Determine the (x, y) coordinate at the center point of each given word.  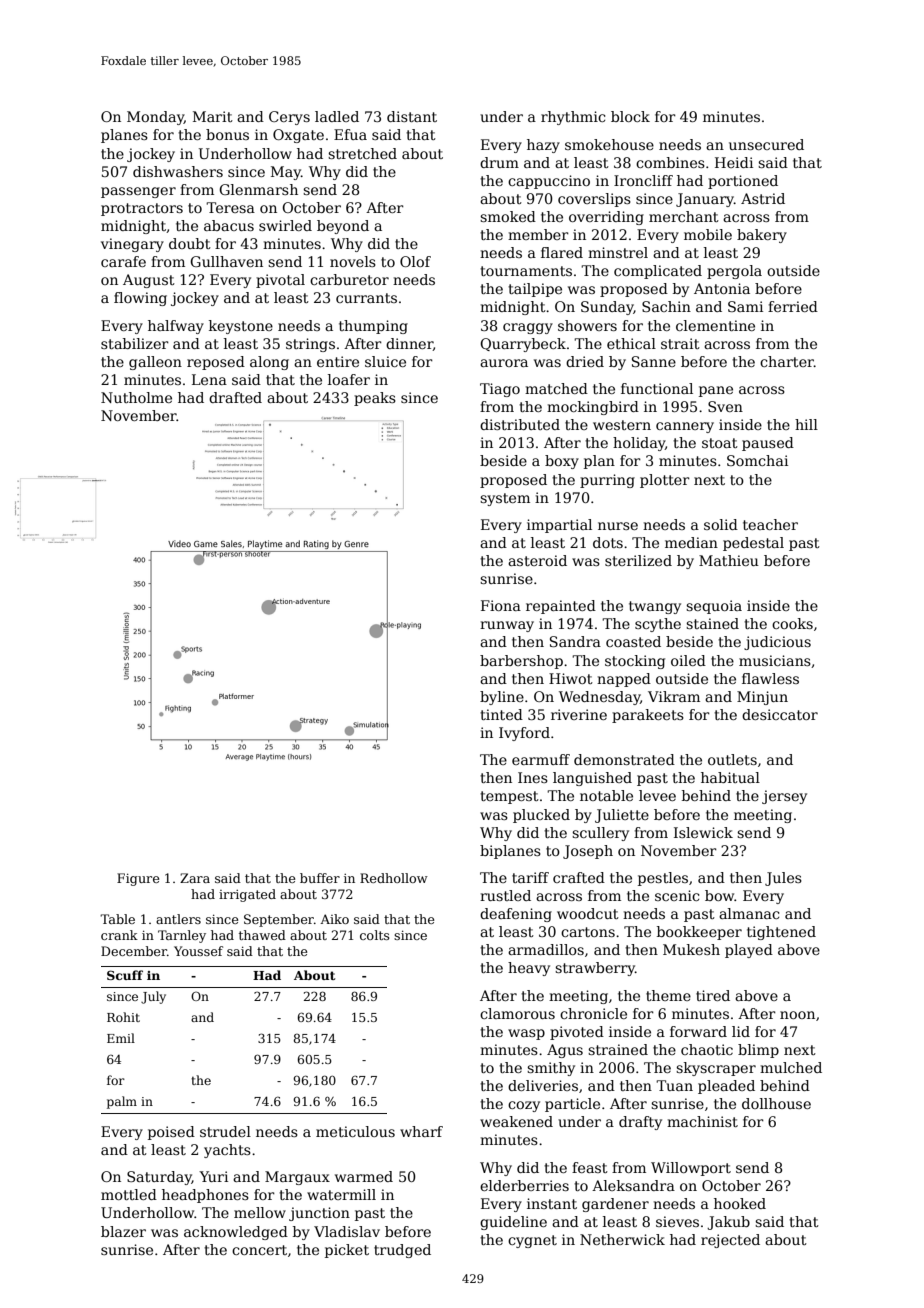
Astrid (763, 198)
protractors (142, 209)
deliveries (543, 1085)
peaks (375, 399)
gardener (615, 1205)
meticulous (355, 1131)
